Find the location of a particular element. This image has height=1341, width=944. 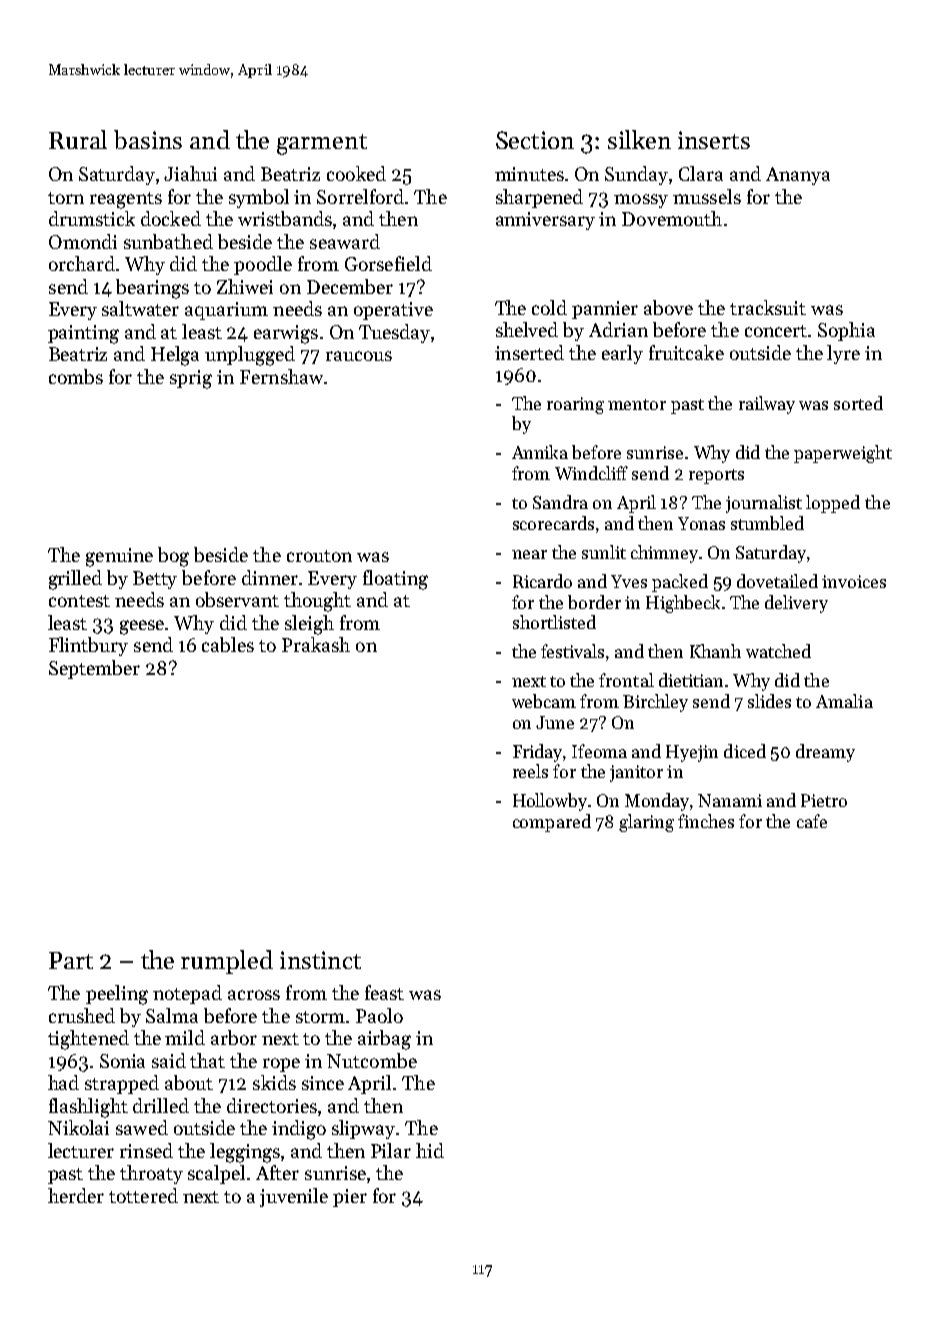

tottered is located at coordinates (143, 1195).
